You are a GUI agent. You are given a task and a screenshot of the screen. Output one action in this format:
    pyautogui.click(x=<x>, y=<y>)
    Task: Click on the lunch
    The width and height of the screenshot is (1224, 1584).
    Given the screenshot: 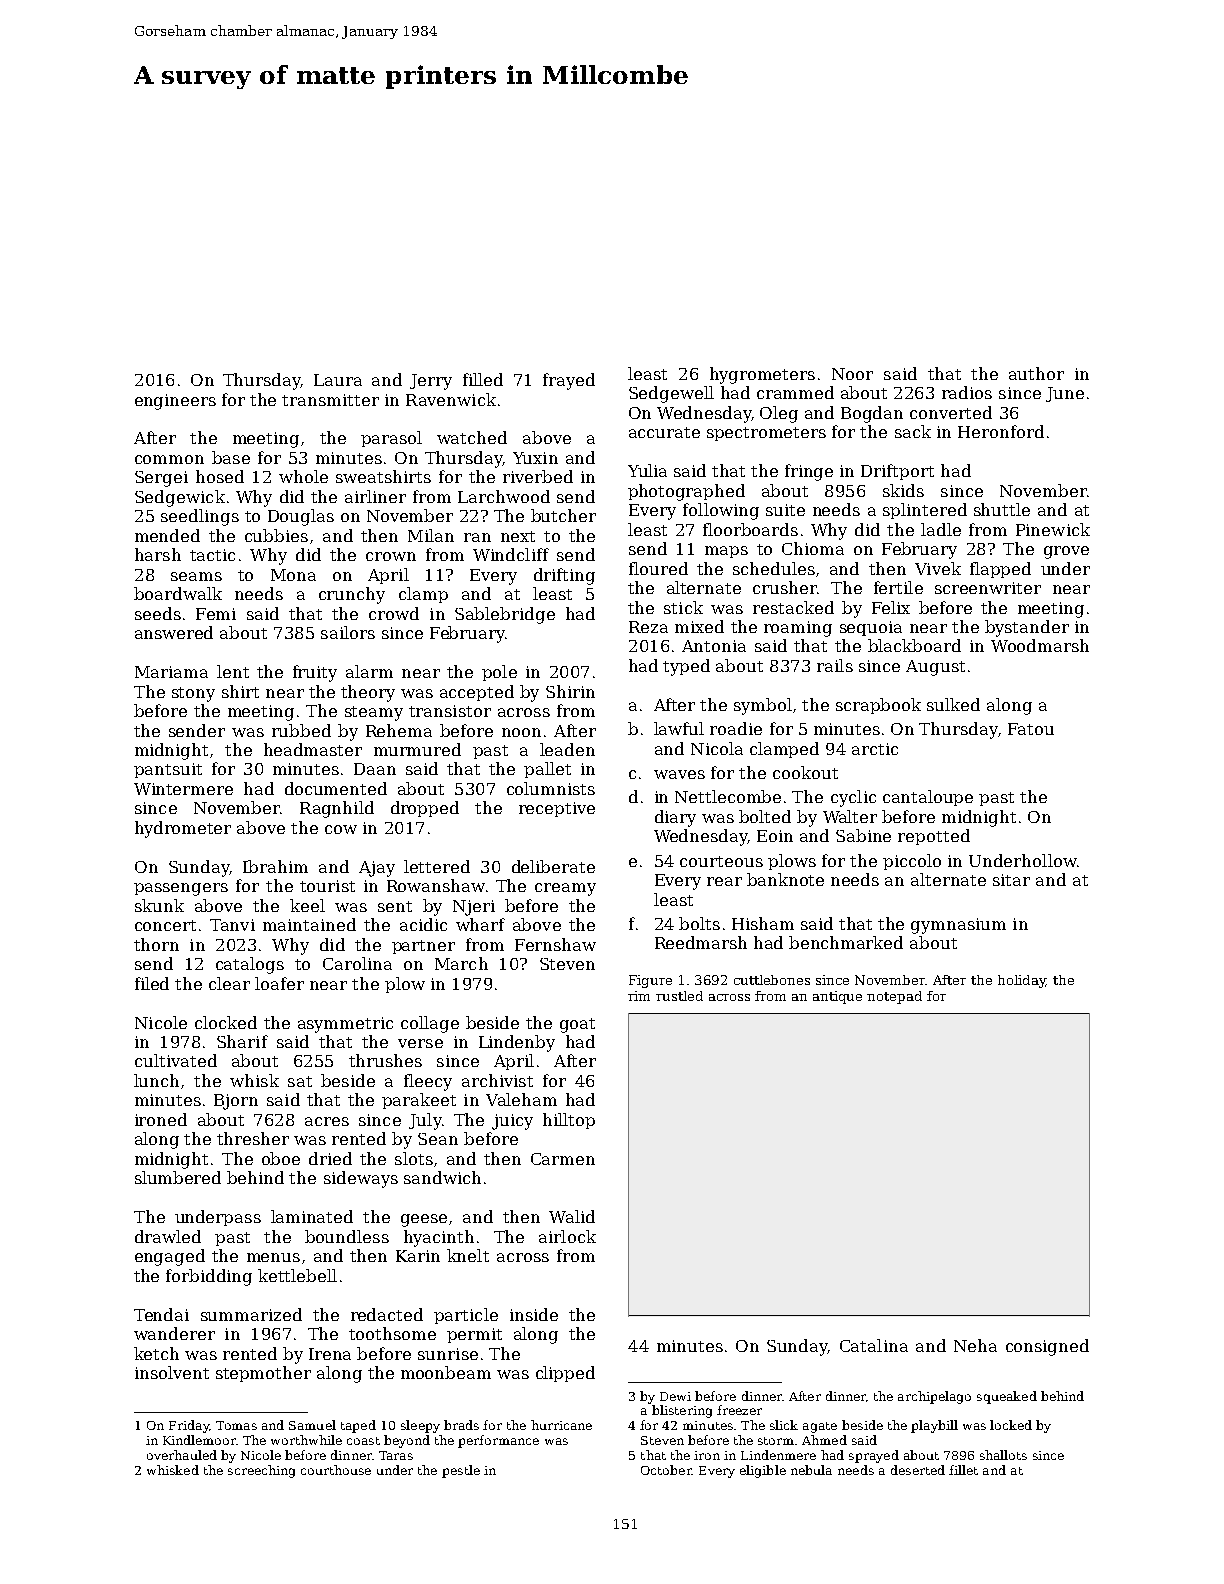 What is the action you would take?
    pyautogui.click(x=156, y=1080)
